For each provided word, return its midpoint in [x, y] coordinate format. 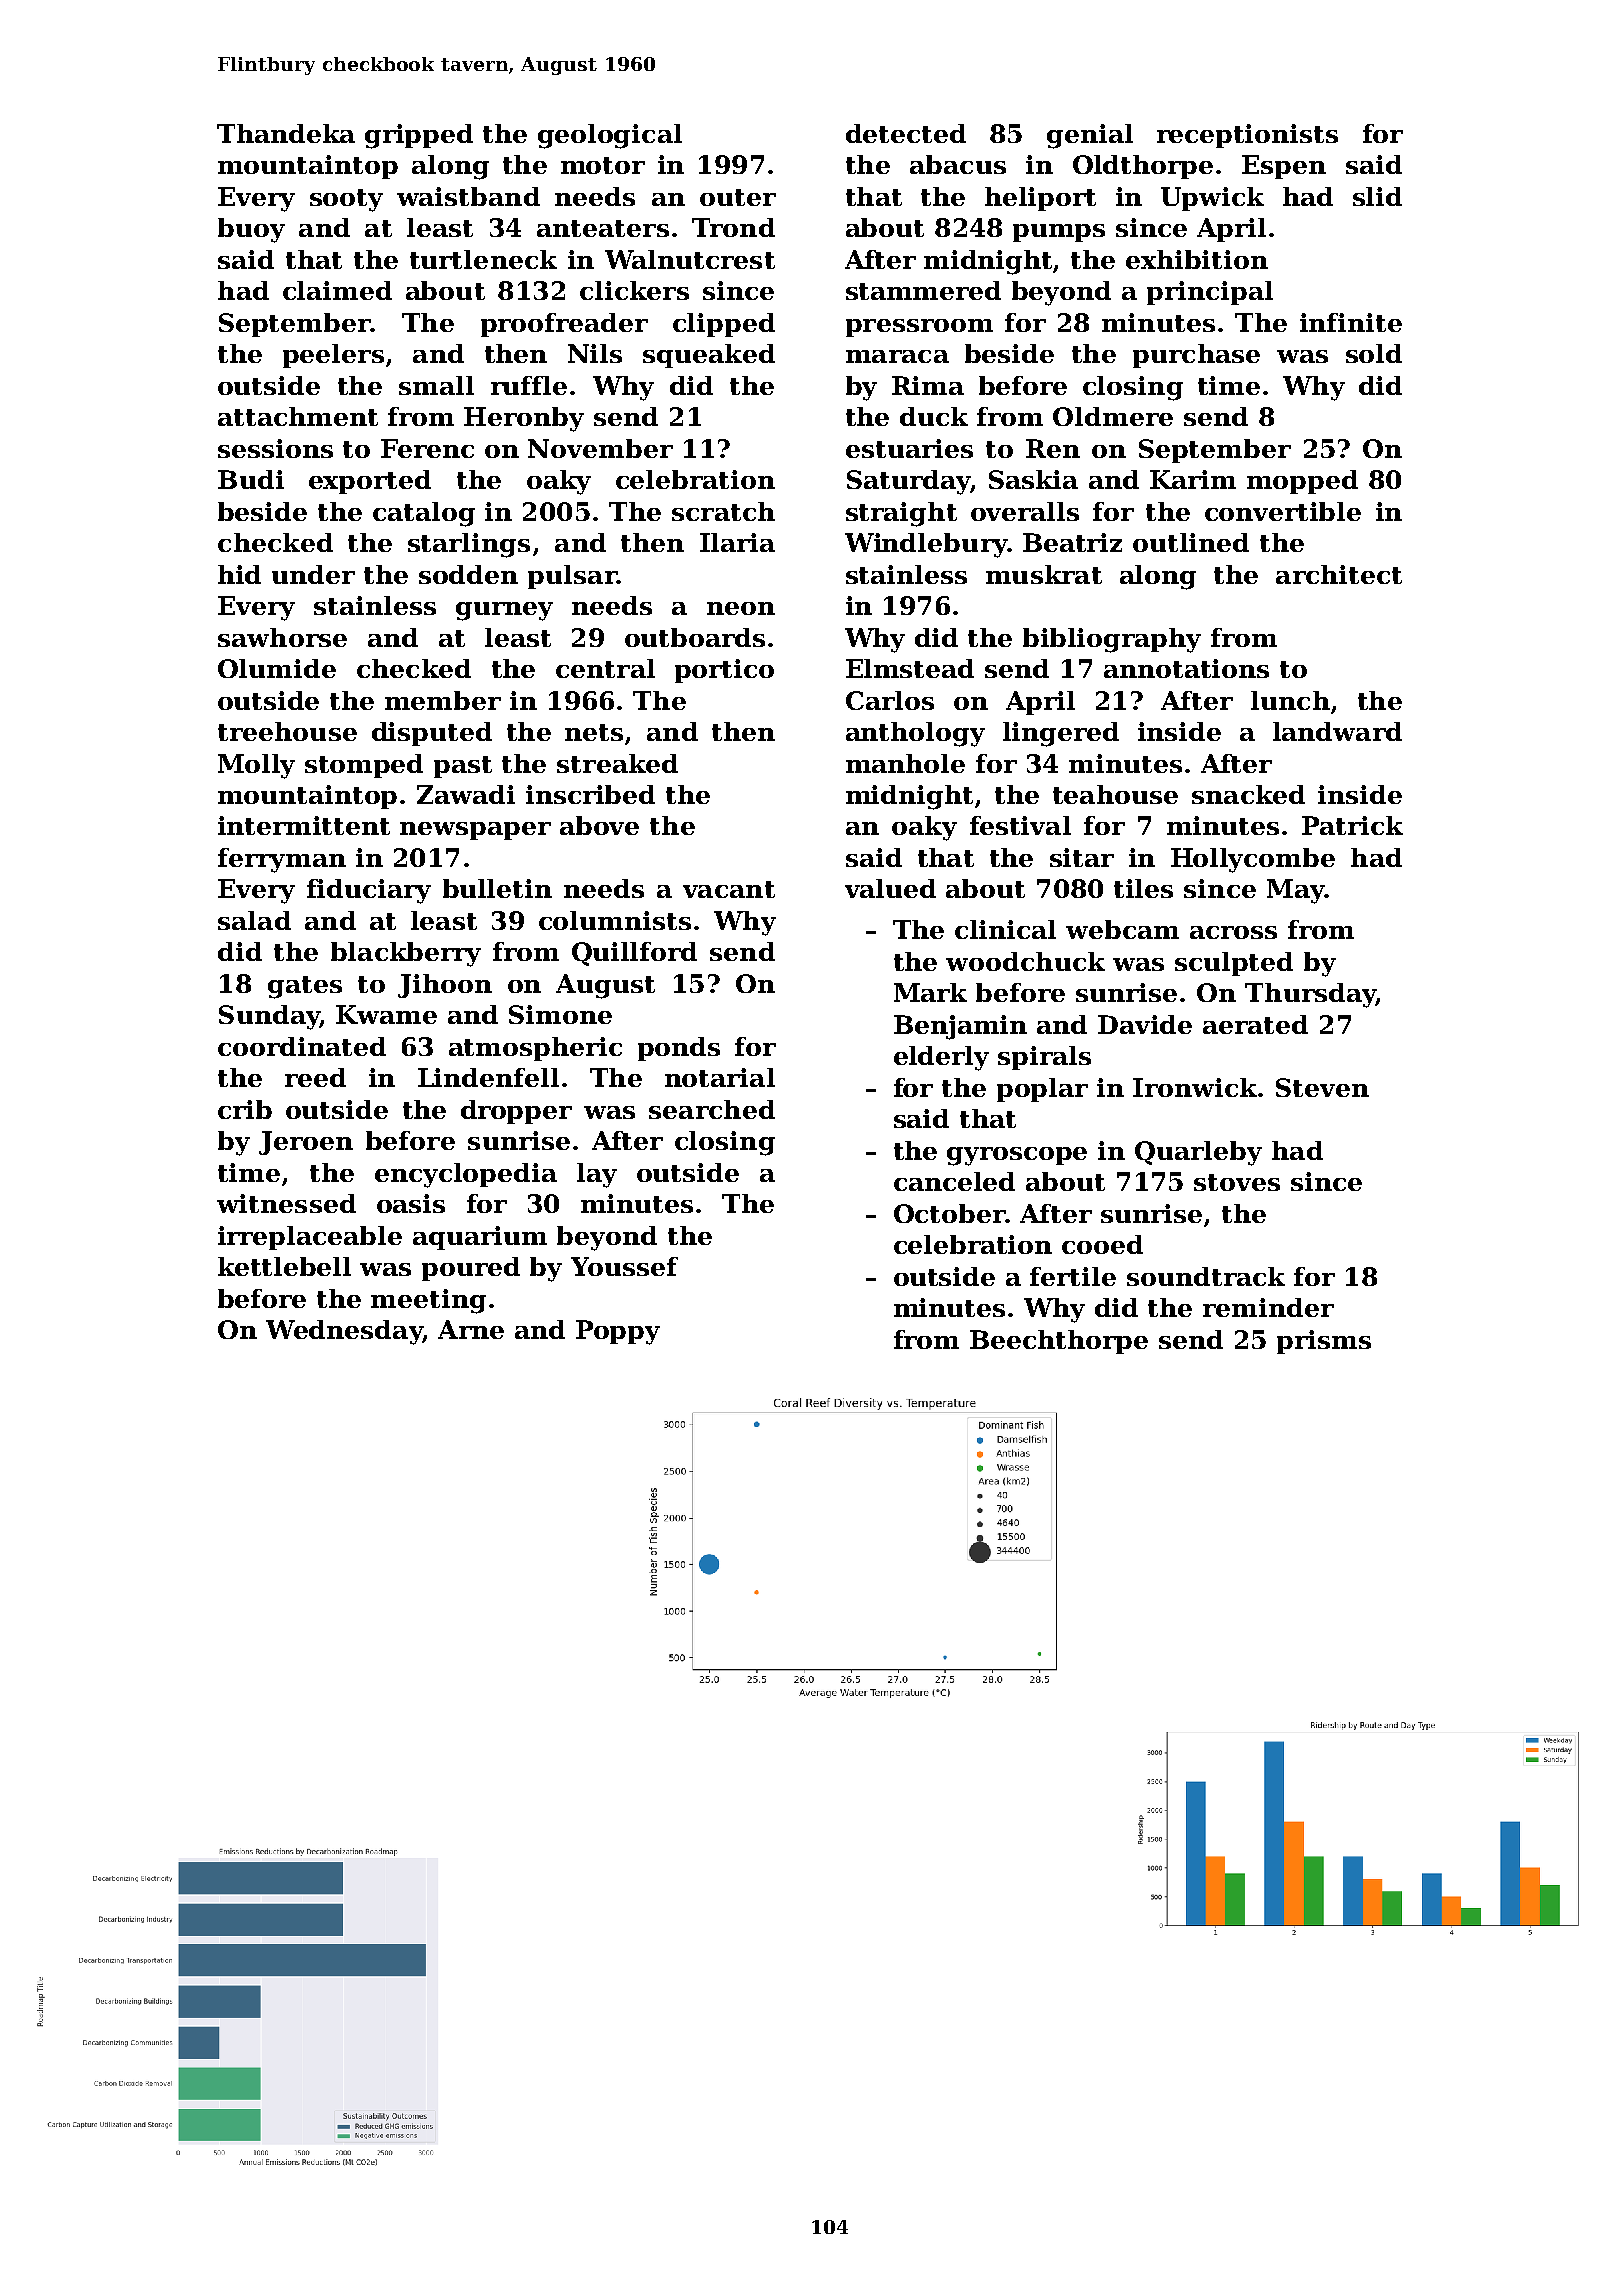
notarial [720, 1077]
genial [1090, 136]
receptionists [1247, 136]
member [443, 700]
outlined [1191, 542]
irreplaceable [310, 1238]
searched [712, 1109]
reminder [1268, 1307]
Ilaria [737, 542]
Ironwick [1196, 1087]
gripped [419, 136]
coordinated [302, 1046]
